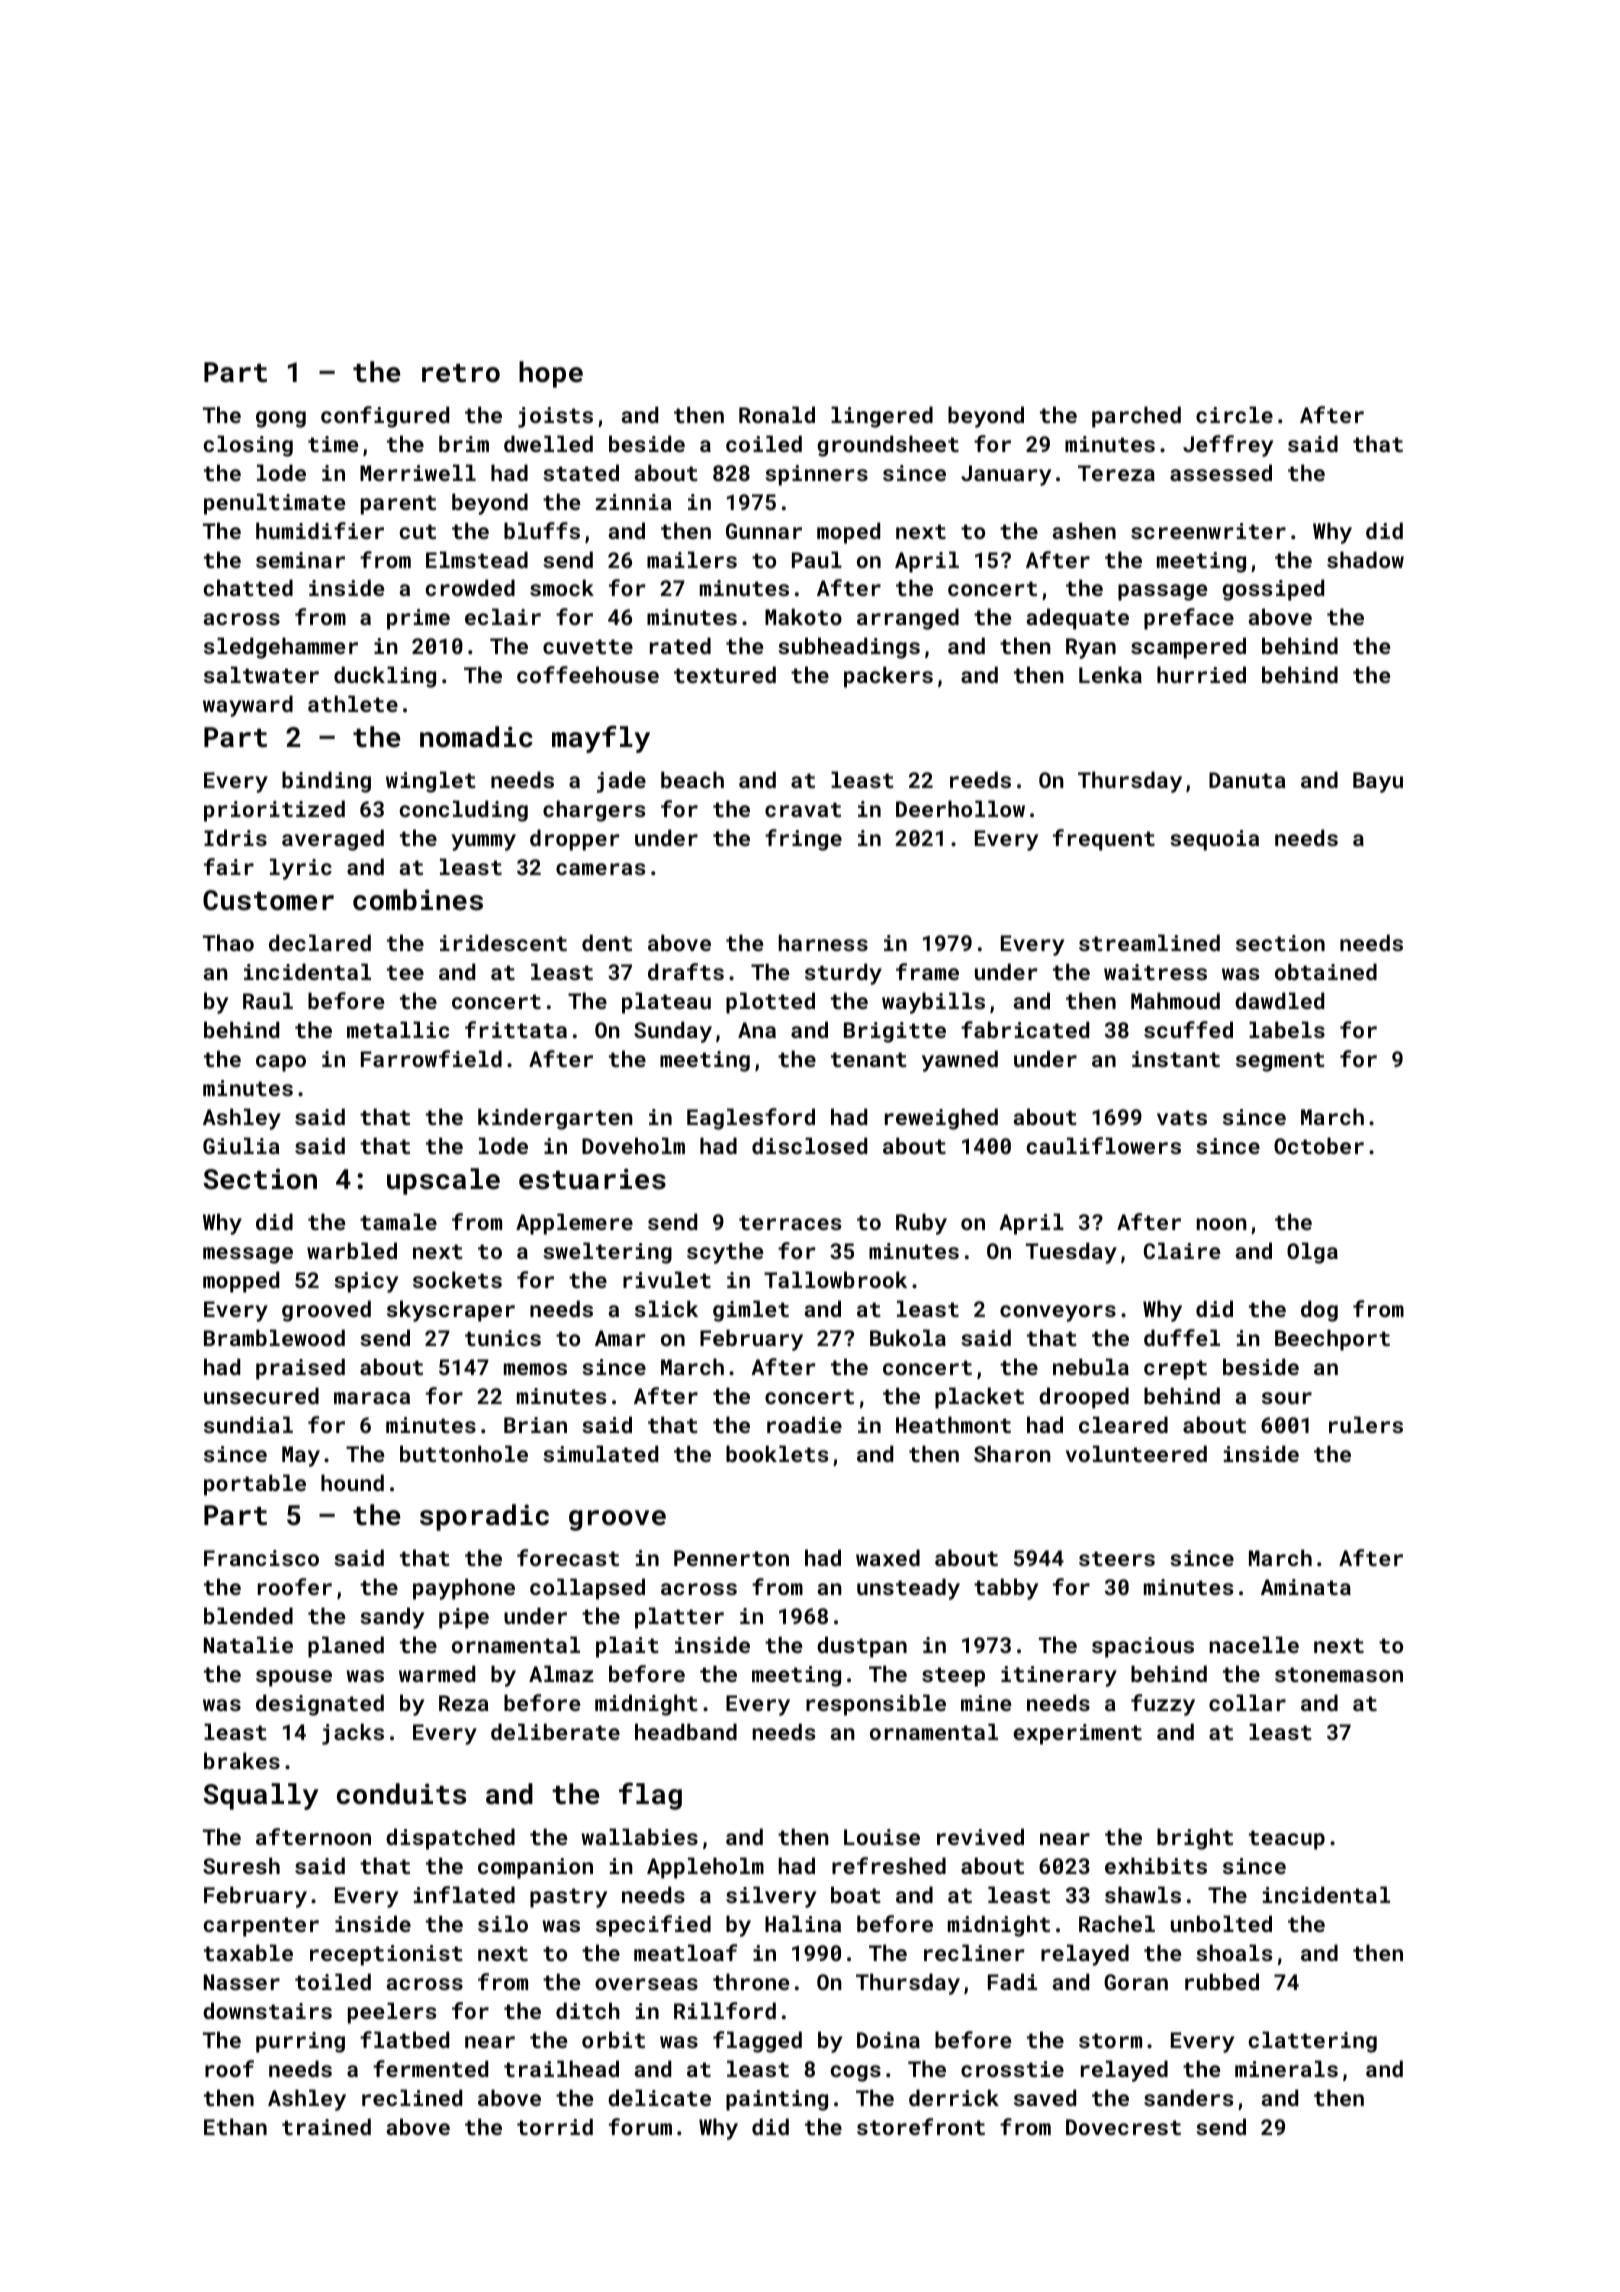  What do you see at coordinates (1071, 1253) in the screenshot?
I see `Tuesday` at bounding box center [1071, 1253].
